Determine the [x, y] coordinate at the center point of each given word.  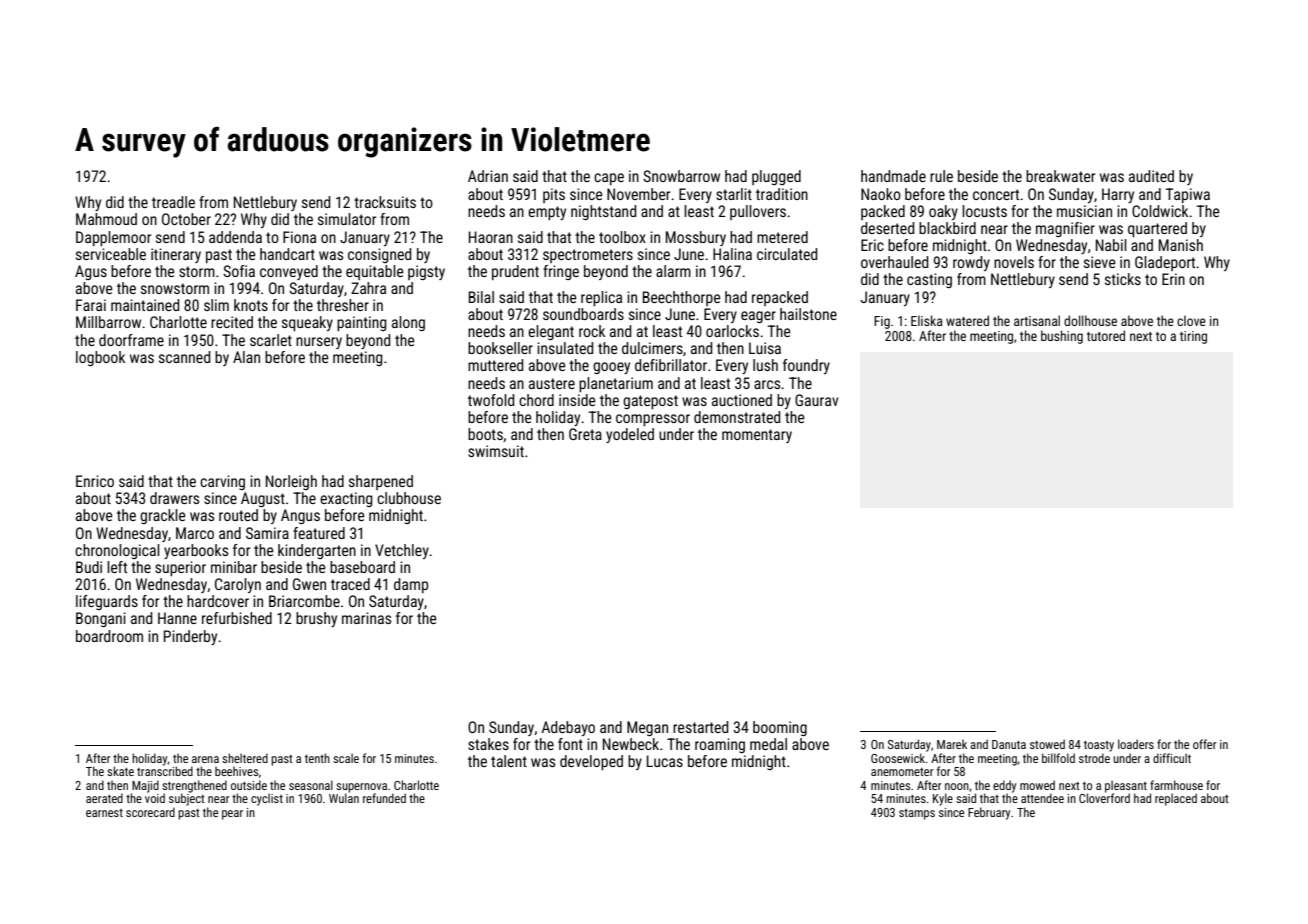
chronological [117, 551]
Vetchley [402, 551]
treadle [173, 202]
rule [941, 176]
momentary [757, 436]
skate [120, 771]
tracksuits [385, 202]
